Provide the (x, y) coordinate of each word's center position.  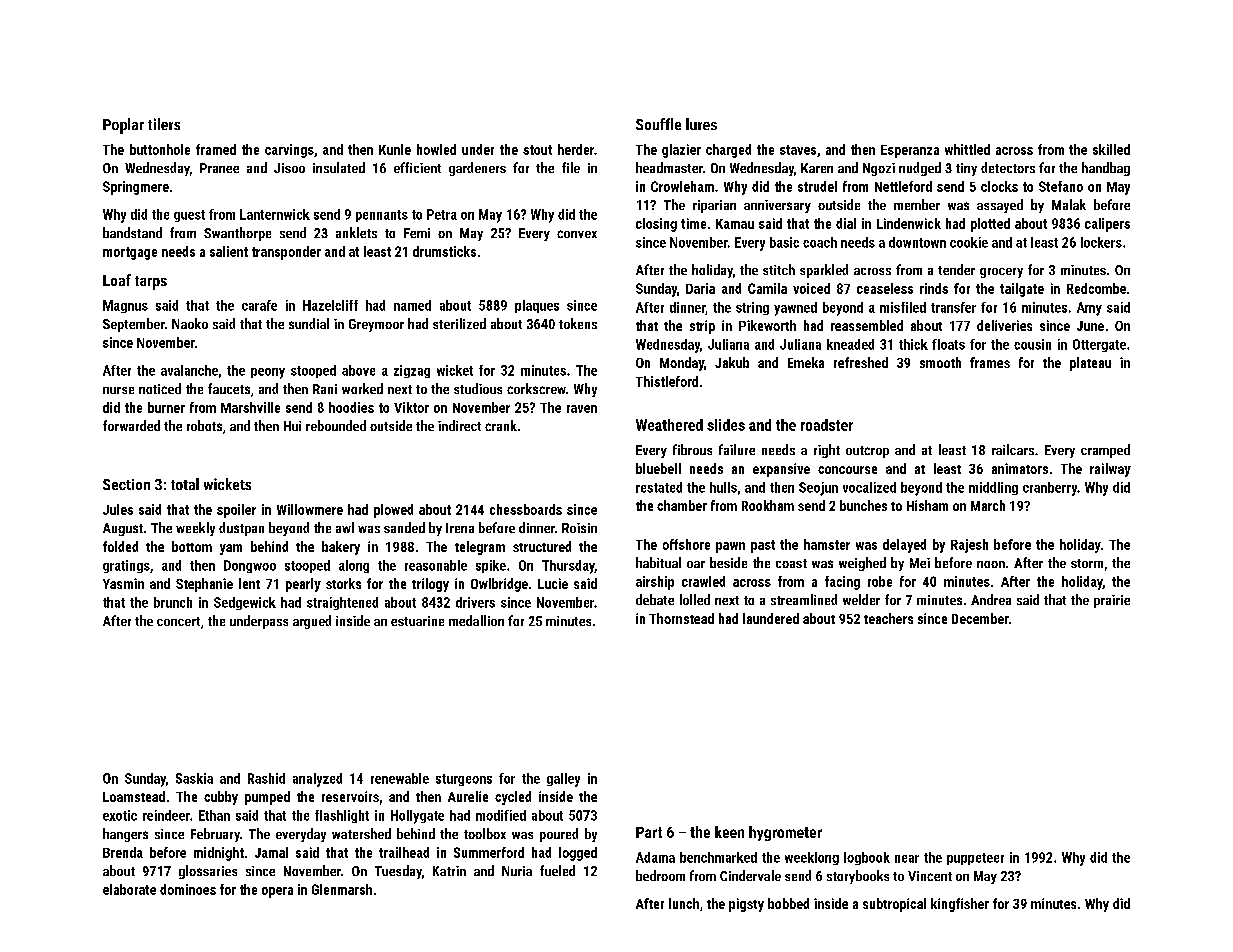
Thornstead (681, 618)
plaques (537, 306)
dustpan (241, 529)
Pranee (219, 168)
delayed (904, 546)
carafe (259, 305)
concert (178, 621)
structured (542, 546)
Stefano (1061, 186)
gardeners (477, 169)
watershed (361, 833)
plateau (1090, 364)
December (980, 618)
